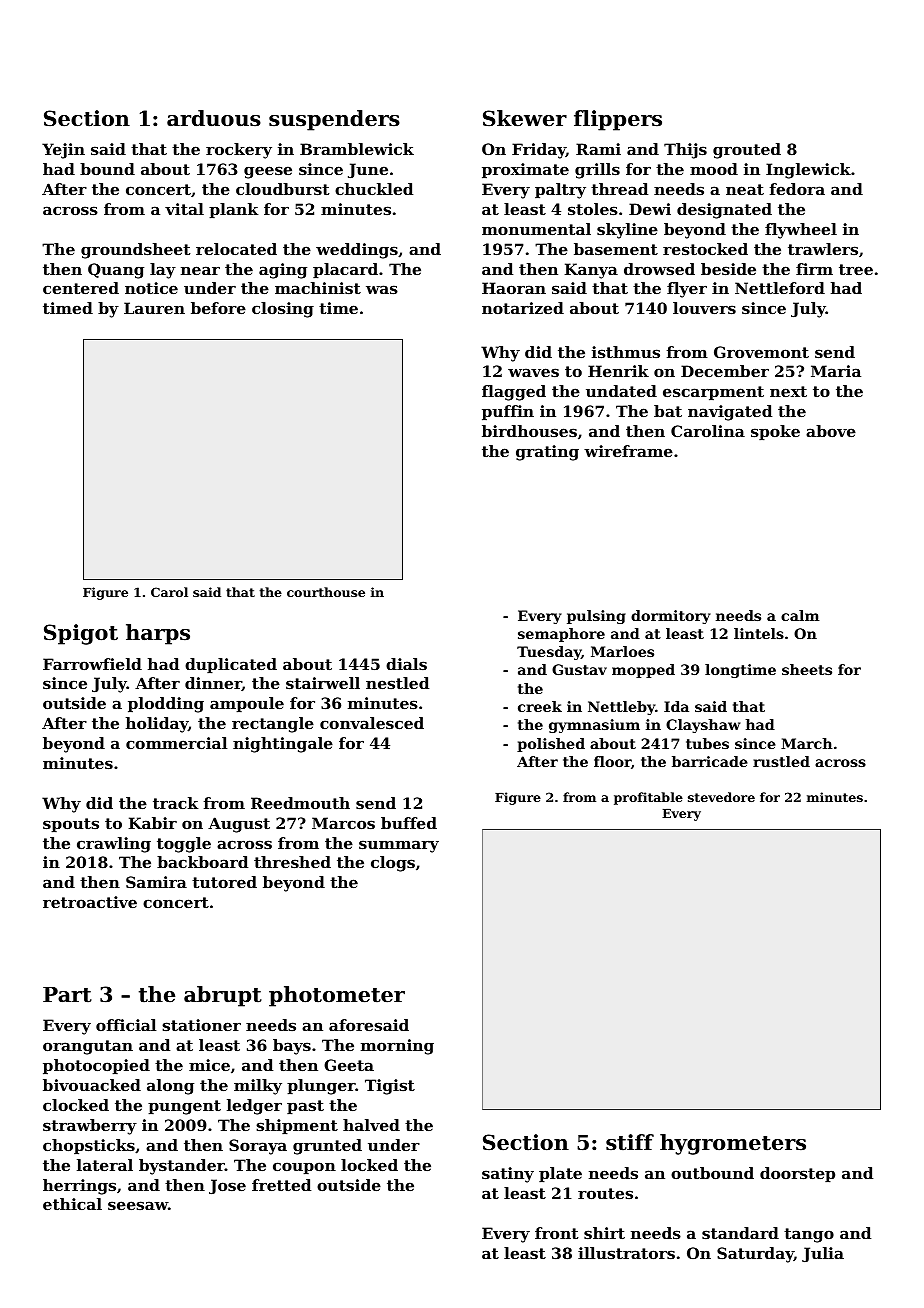  What do you see at coordinates (409, 823) in the screenshot?
I see `buffed` at bounding box center [409, 823].
